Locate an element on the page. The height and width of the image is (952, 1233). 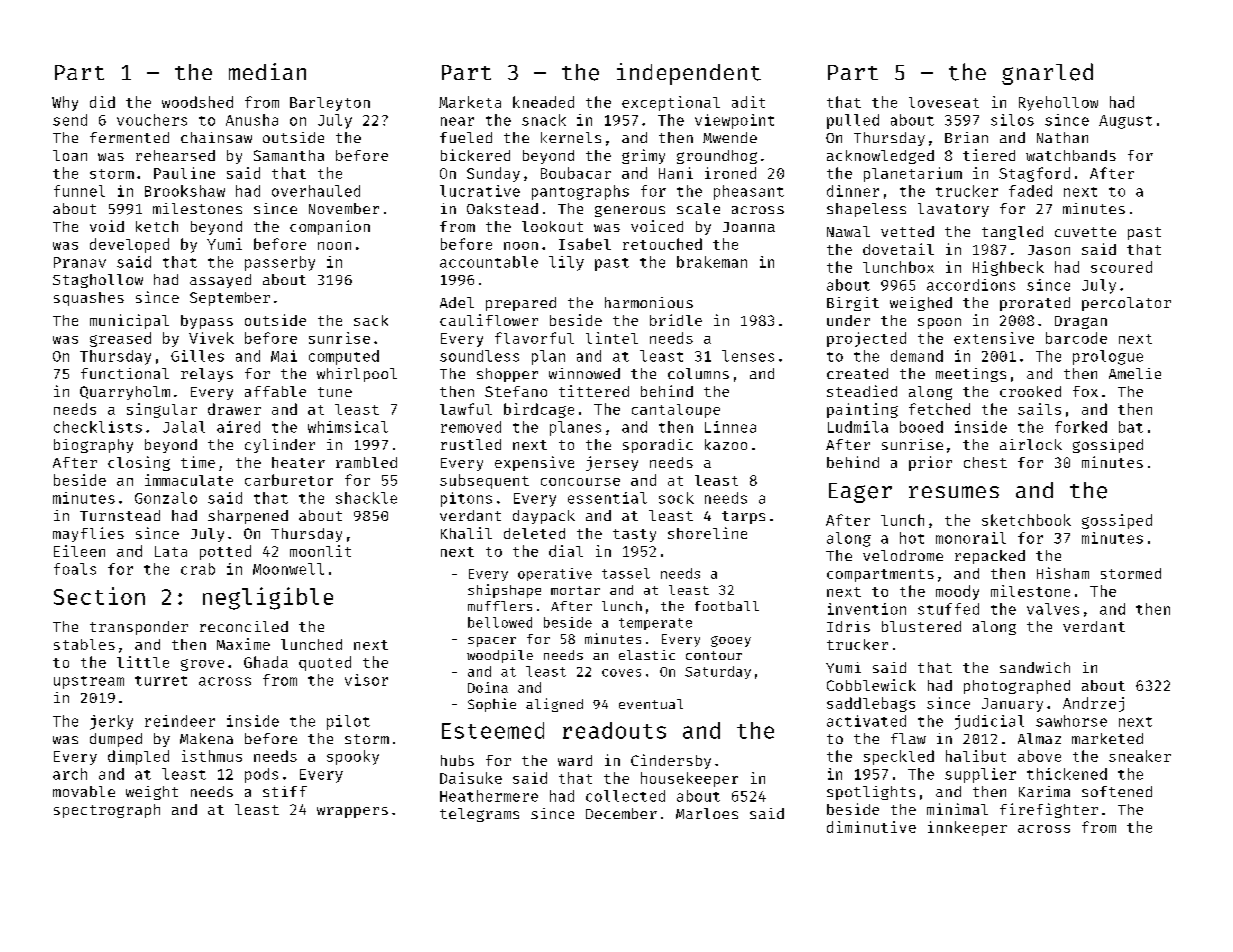
viewpoint is located at coordinates (734, 121).
